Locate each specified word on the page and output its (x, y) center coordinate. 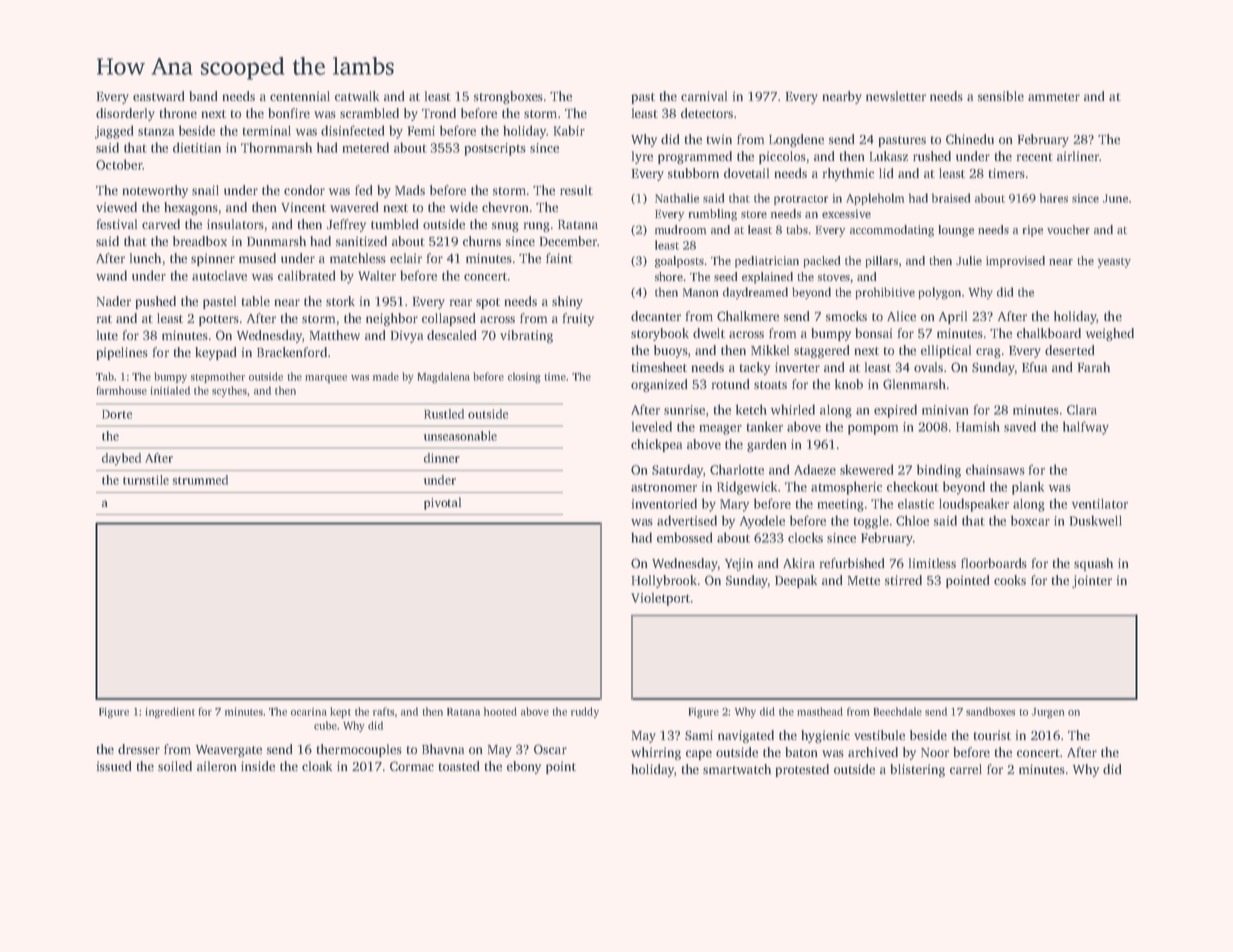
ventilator (1100, 503)
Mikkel (770, 350)
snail (205, 190)
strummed (200, 480)
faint (559, 258)
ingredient (170, 712)
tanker (765, 426)
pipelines (122, 353)
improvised (1015, 262)
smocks (846, 316)
